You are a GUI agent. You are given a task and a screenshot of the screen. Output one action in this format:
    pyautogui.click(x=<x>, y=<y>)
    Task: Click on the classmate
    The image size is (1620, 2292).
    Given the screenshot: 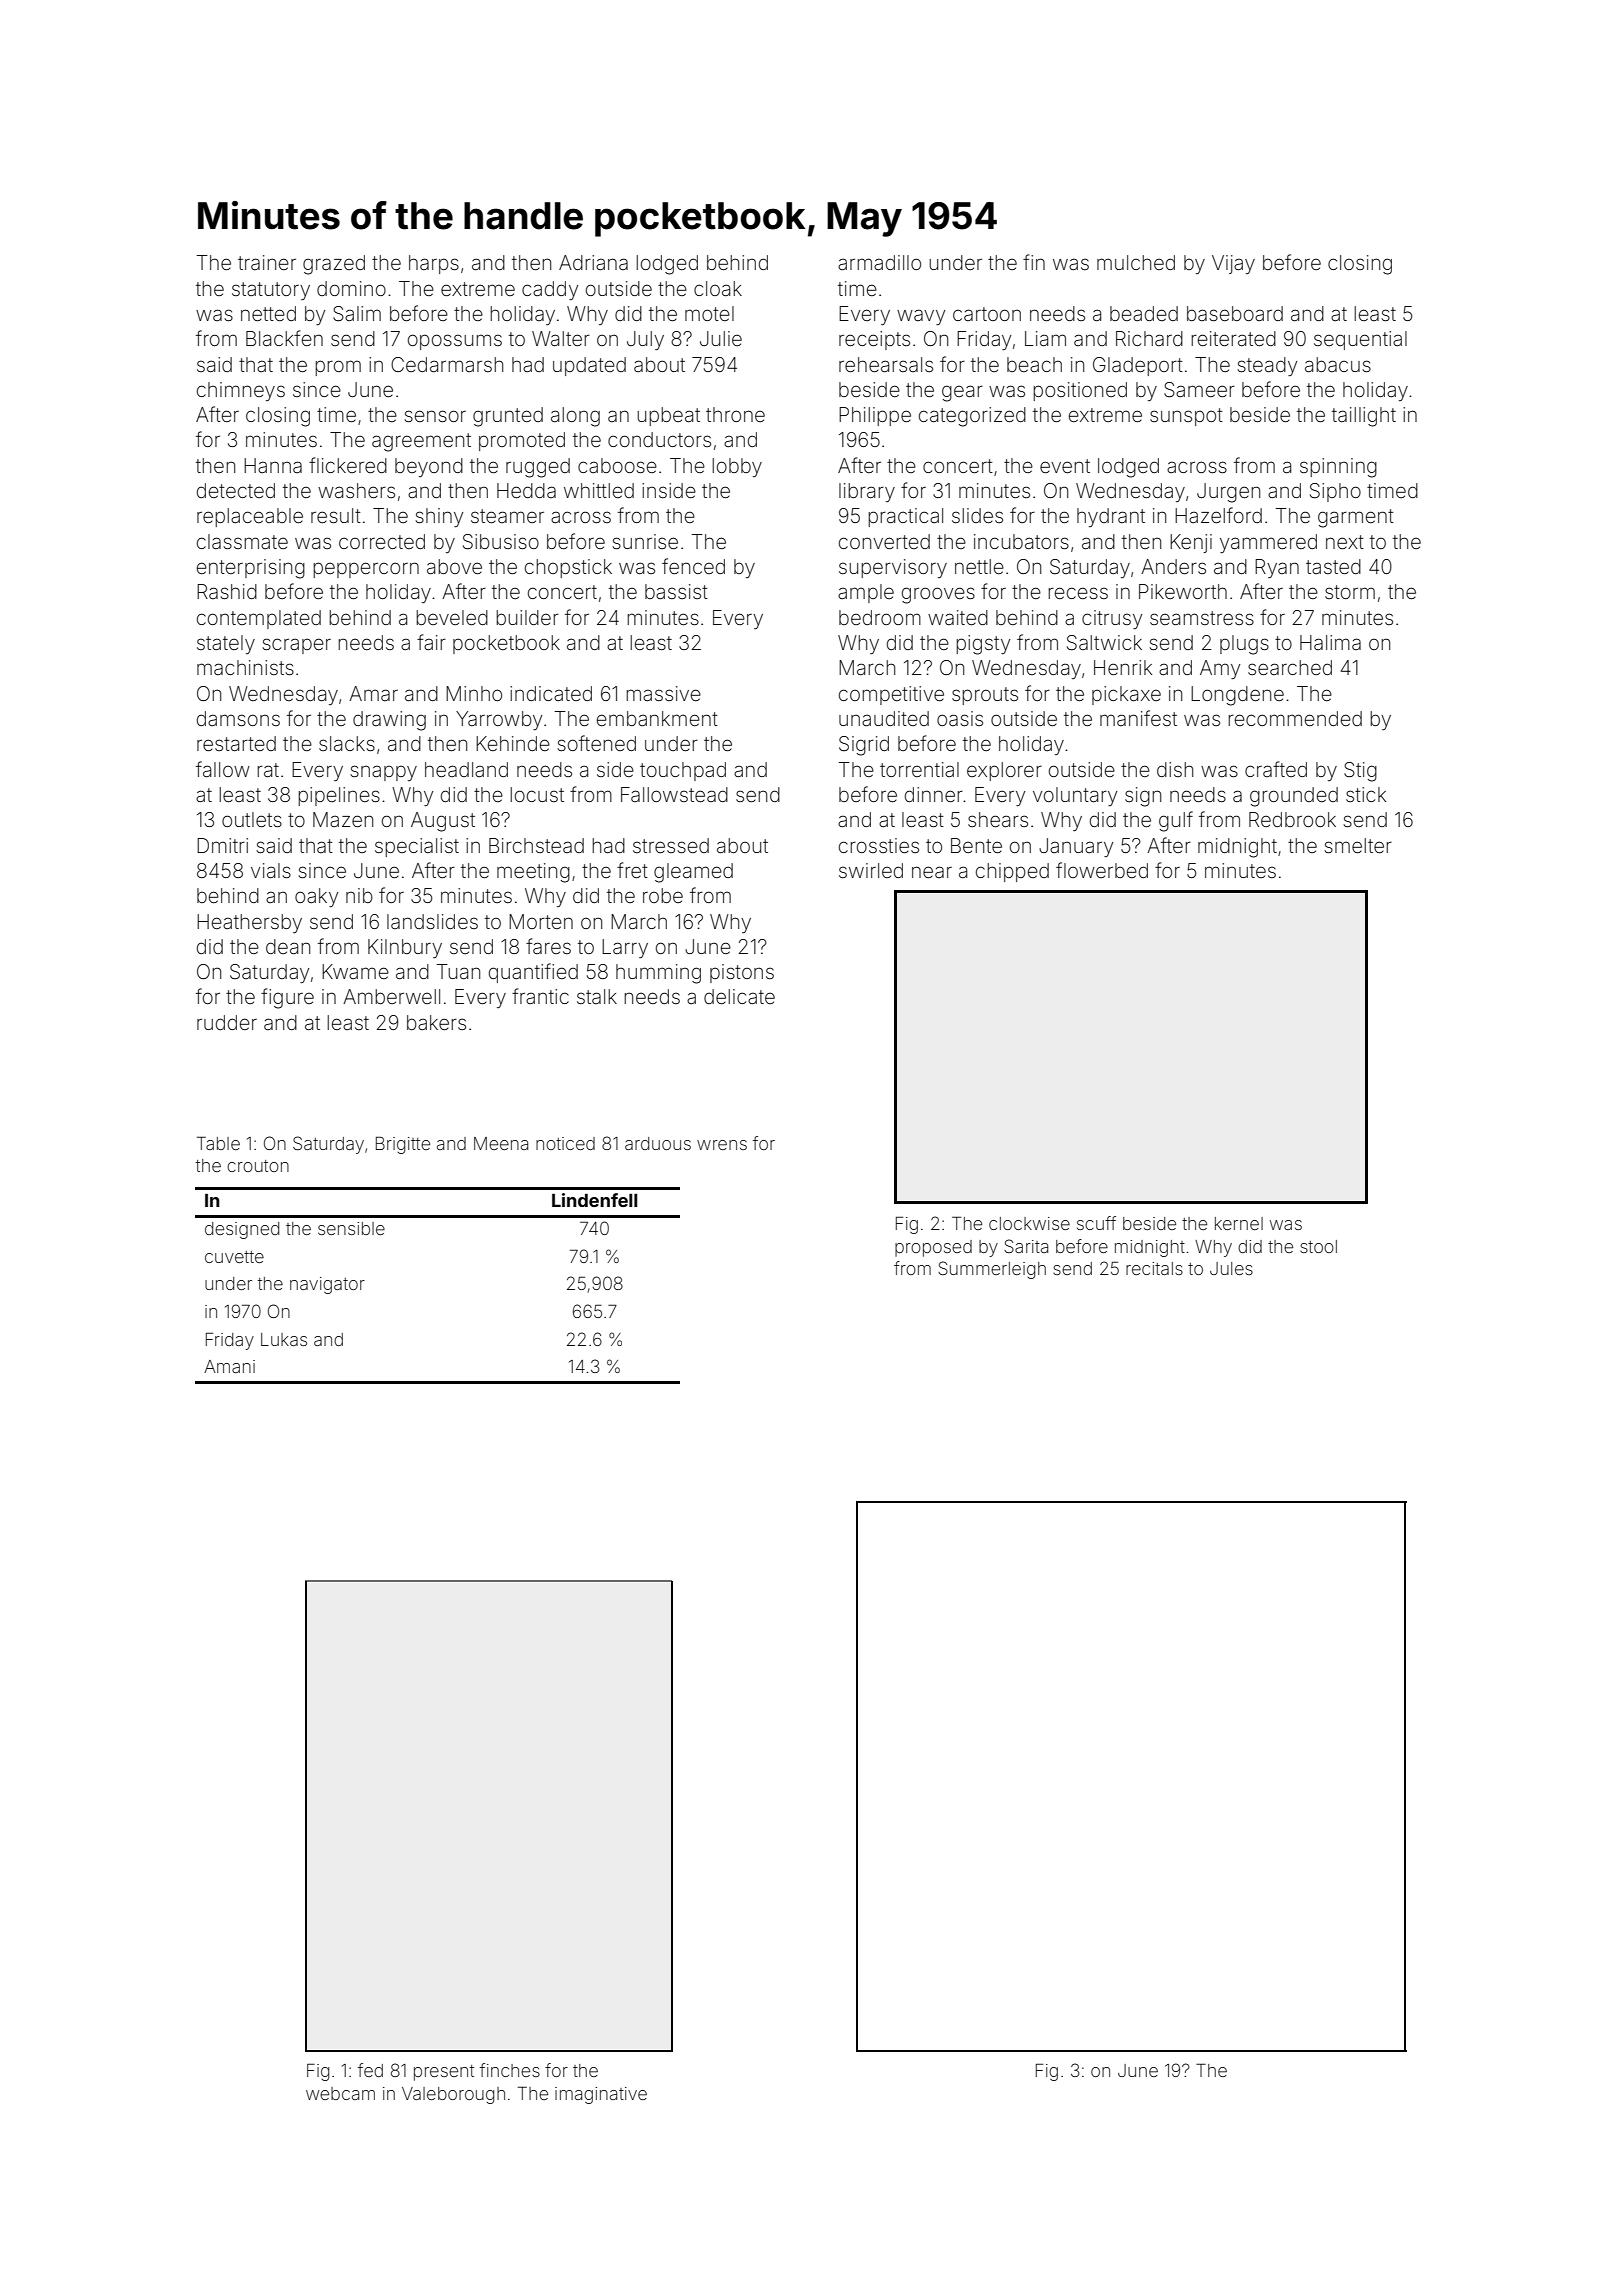 What is the action you would take?
    pyautogui.click(x=242, y=541)
